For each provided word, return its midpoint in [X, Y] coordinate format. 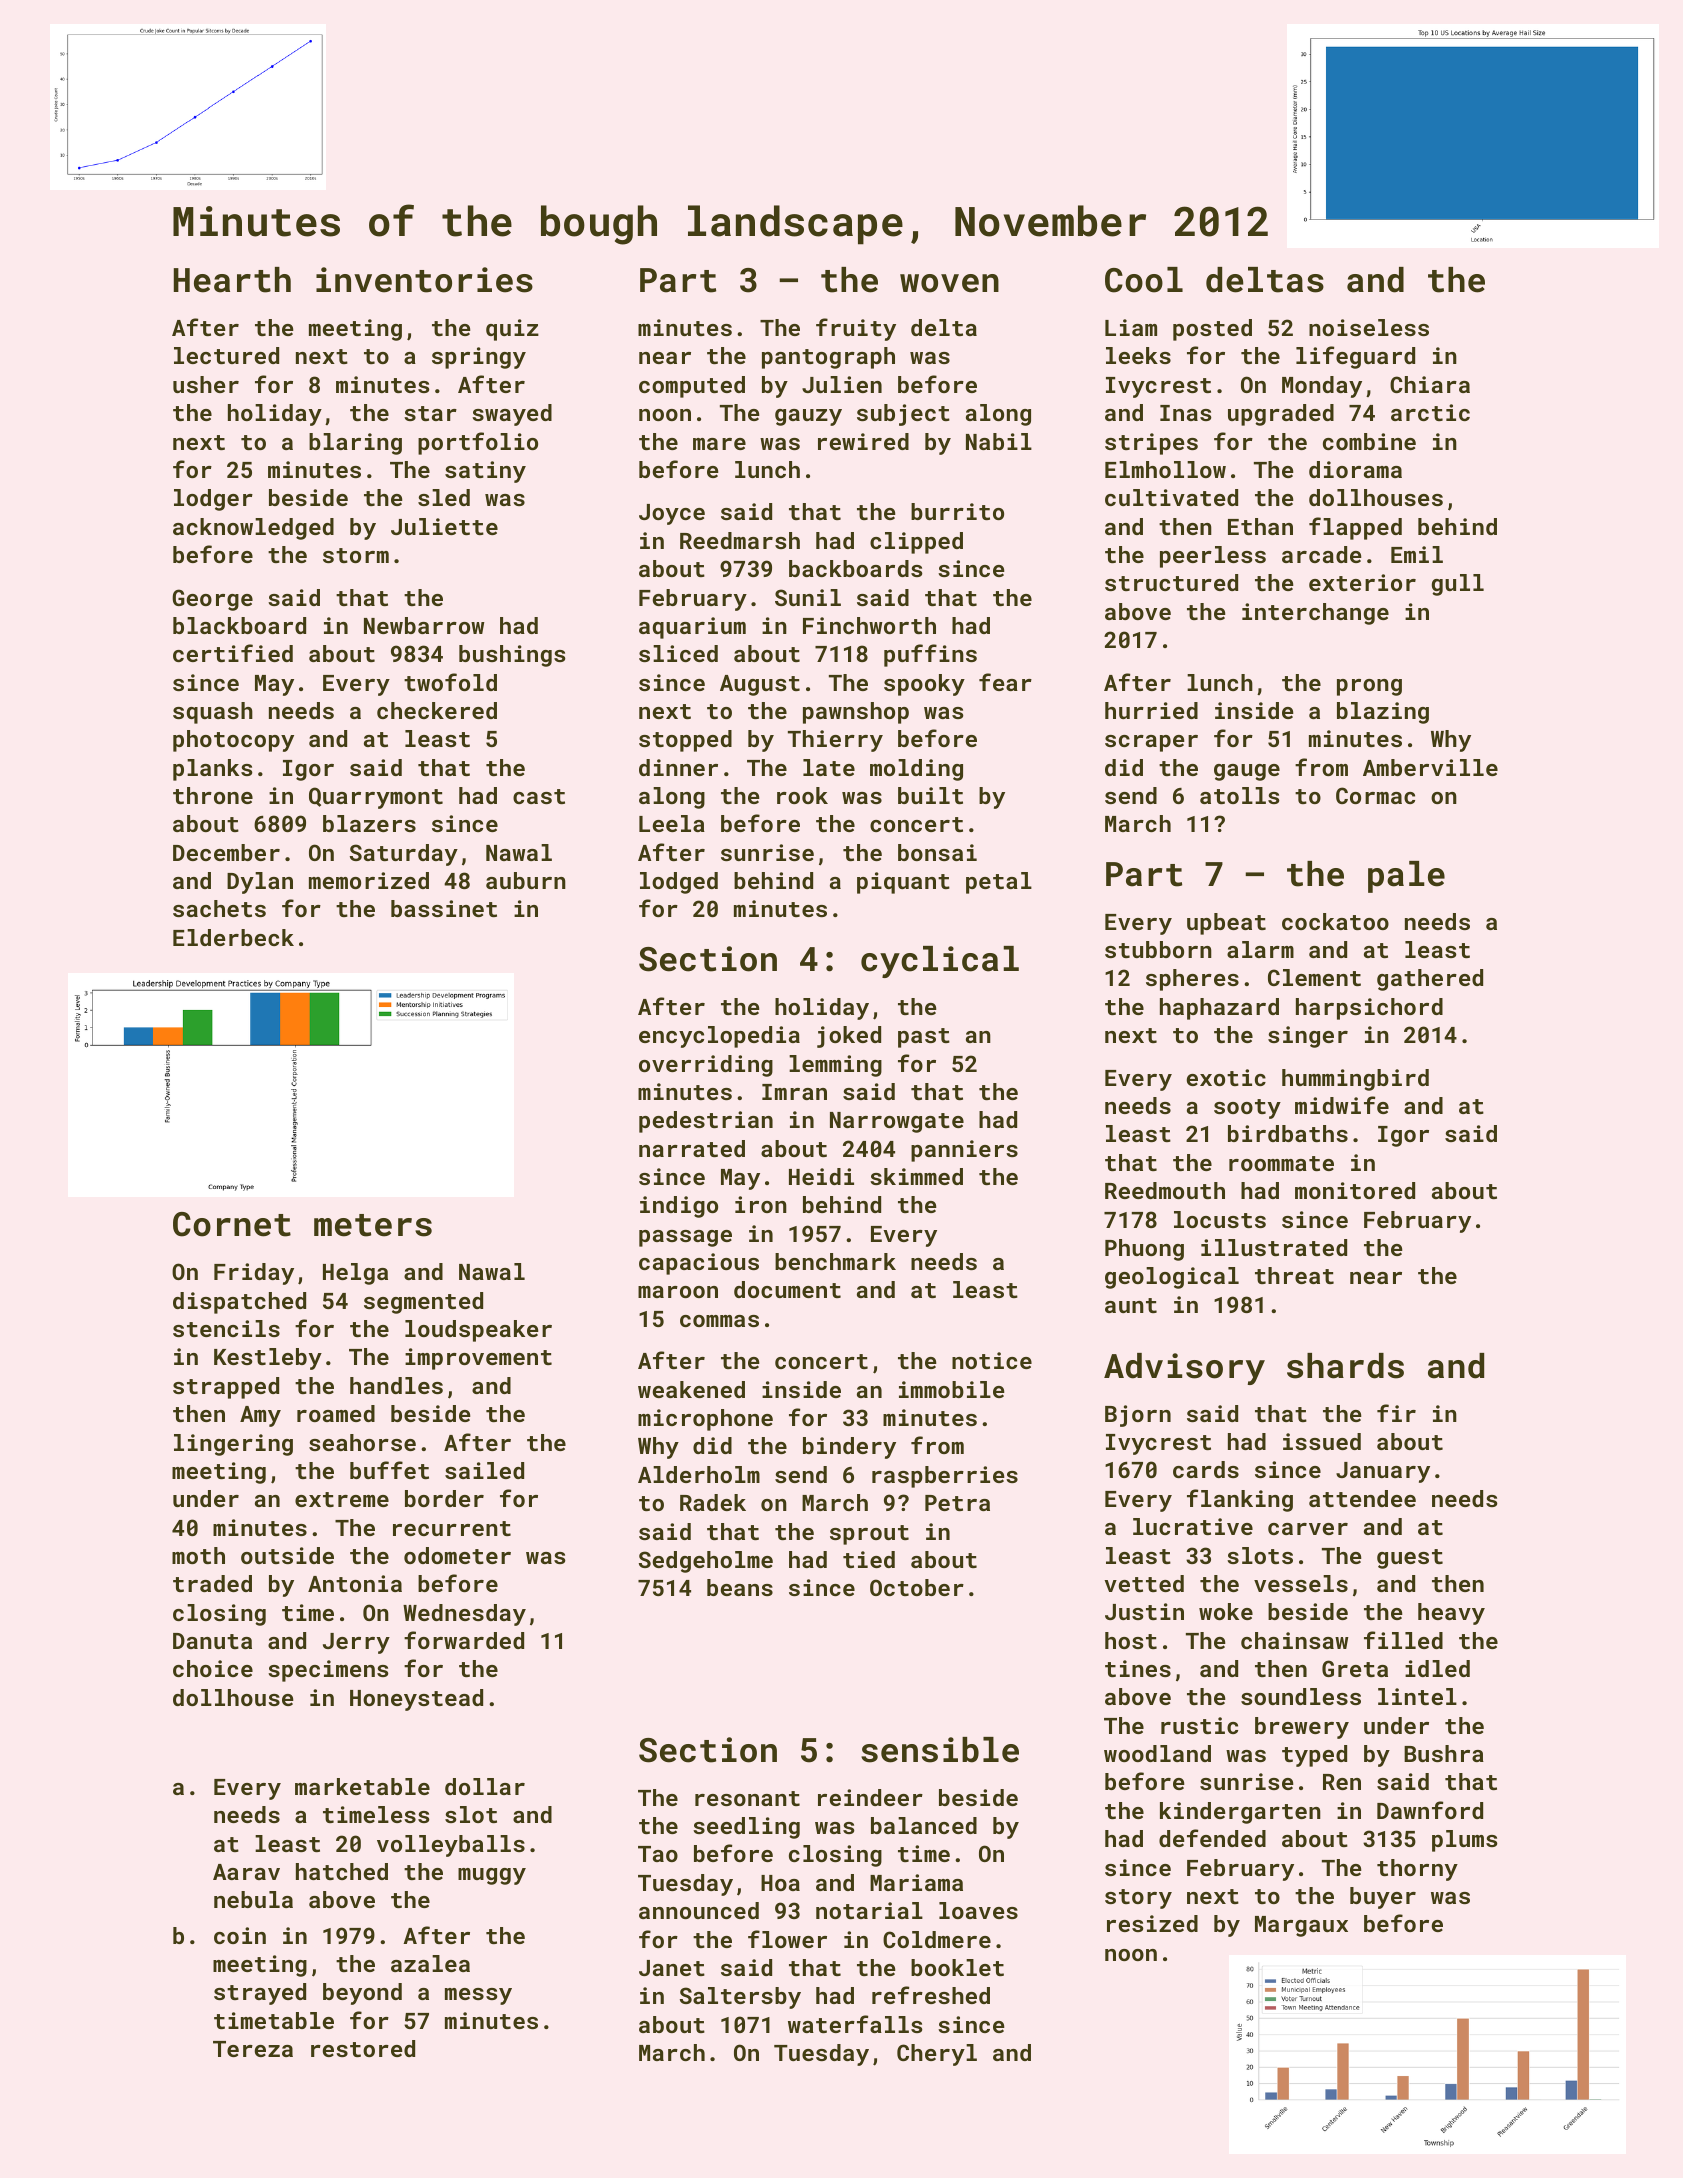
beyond [362, 1994]
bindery [849, 1448]
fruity [856, 329]
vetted [1144, 1583]
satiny [485, 472]
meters [373, 1225]
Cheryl [937, 2055]
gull [1458, 585]
